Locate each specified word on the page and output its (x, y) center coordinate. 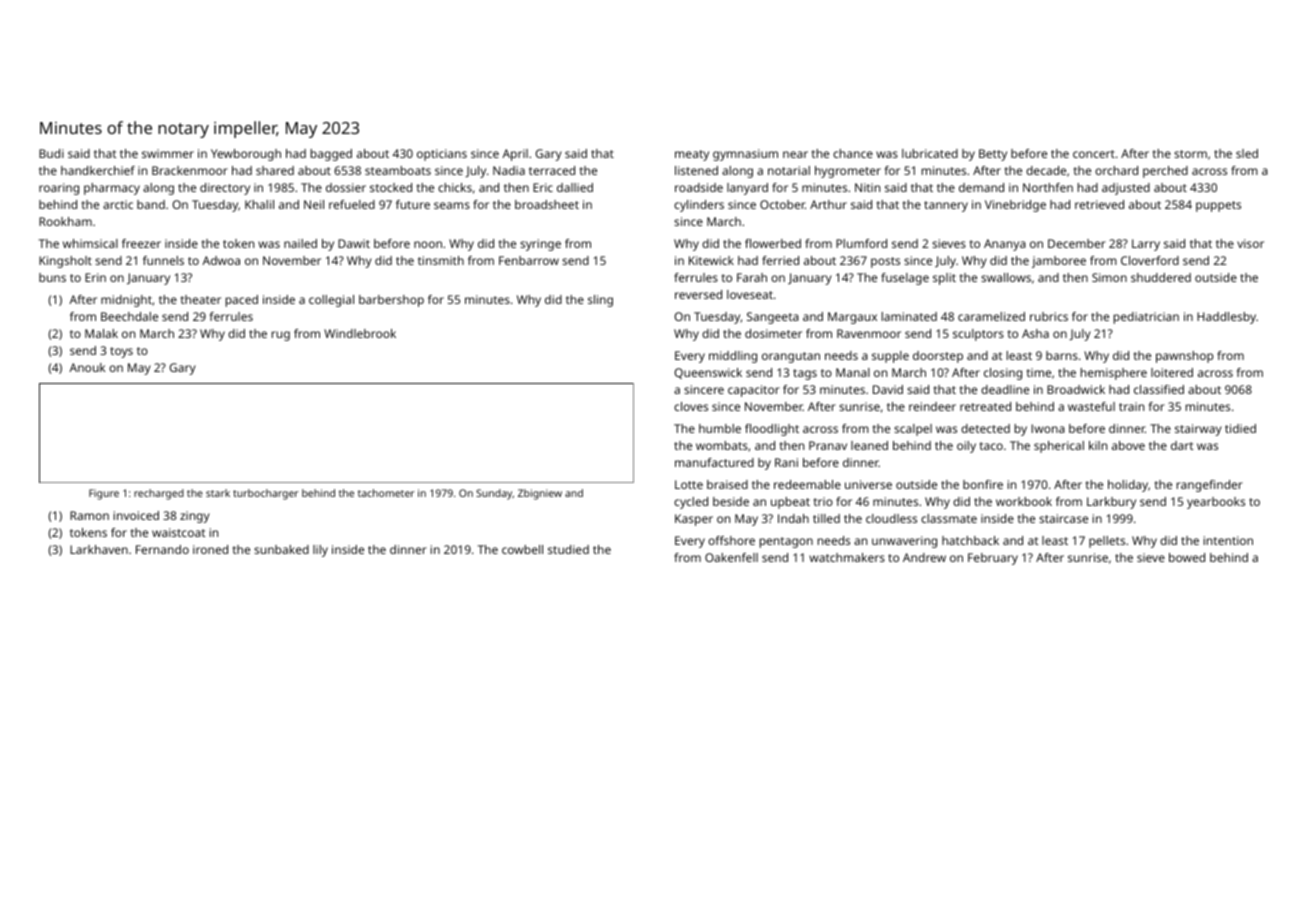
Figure (104, 494)
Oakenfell (731, 557)
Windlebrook (360, 333)
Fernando (162, 549)
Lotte (689, 484)
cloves (691, 406)
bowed (1187, 557)
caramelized (991, 316)
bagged (331, 155)
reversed (698, 294)
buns (52, 277)
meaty (692, 155)
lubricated (930, 153)
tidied (1240, 428)
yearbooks (1216, 503)
